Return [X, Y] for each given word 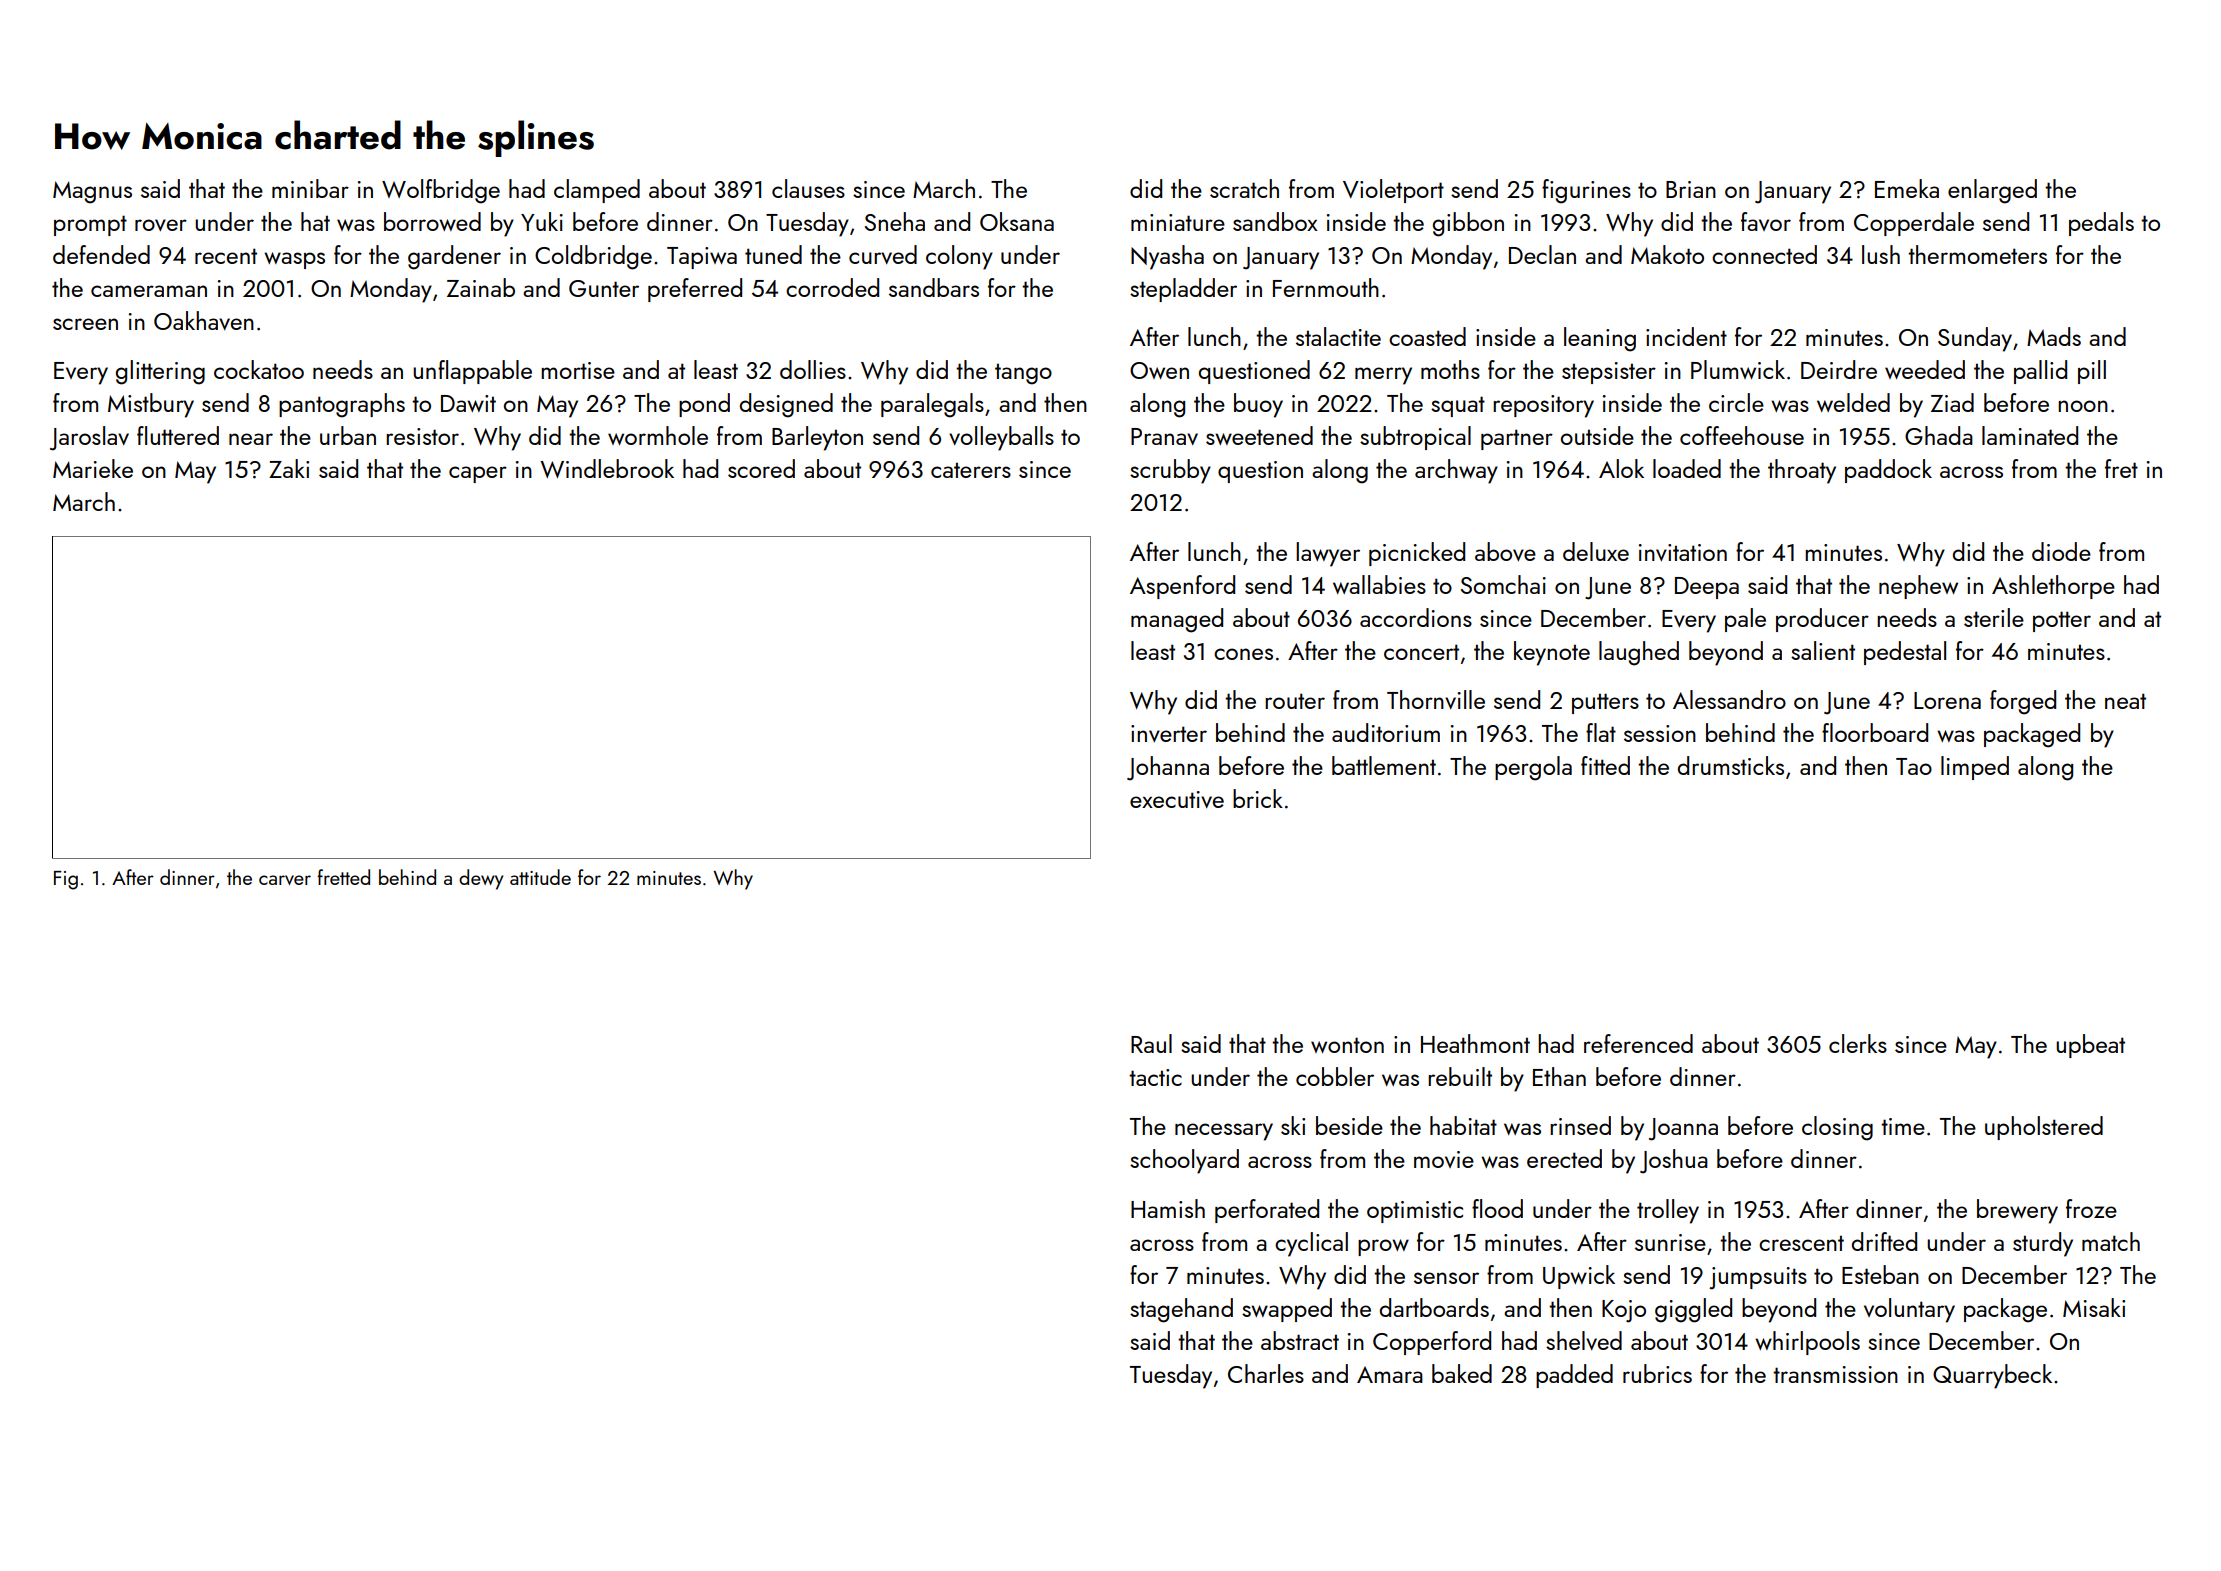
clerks [1858, 1043]
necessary [1224, 1132]
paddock [1888, 471]
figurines [1586, 191]
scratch [1244, 188]
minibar [310, 188]
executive [1177, 799]
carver [285, 880]
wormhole [658, 435]
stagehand [1181, 1310]
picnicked [1417, 554]
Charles [1266, 1373]
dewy [481, 879]
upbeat [2090, 1046]
